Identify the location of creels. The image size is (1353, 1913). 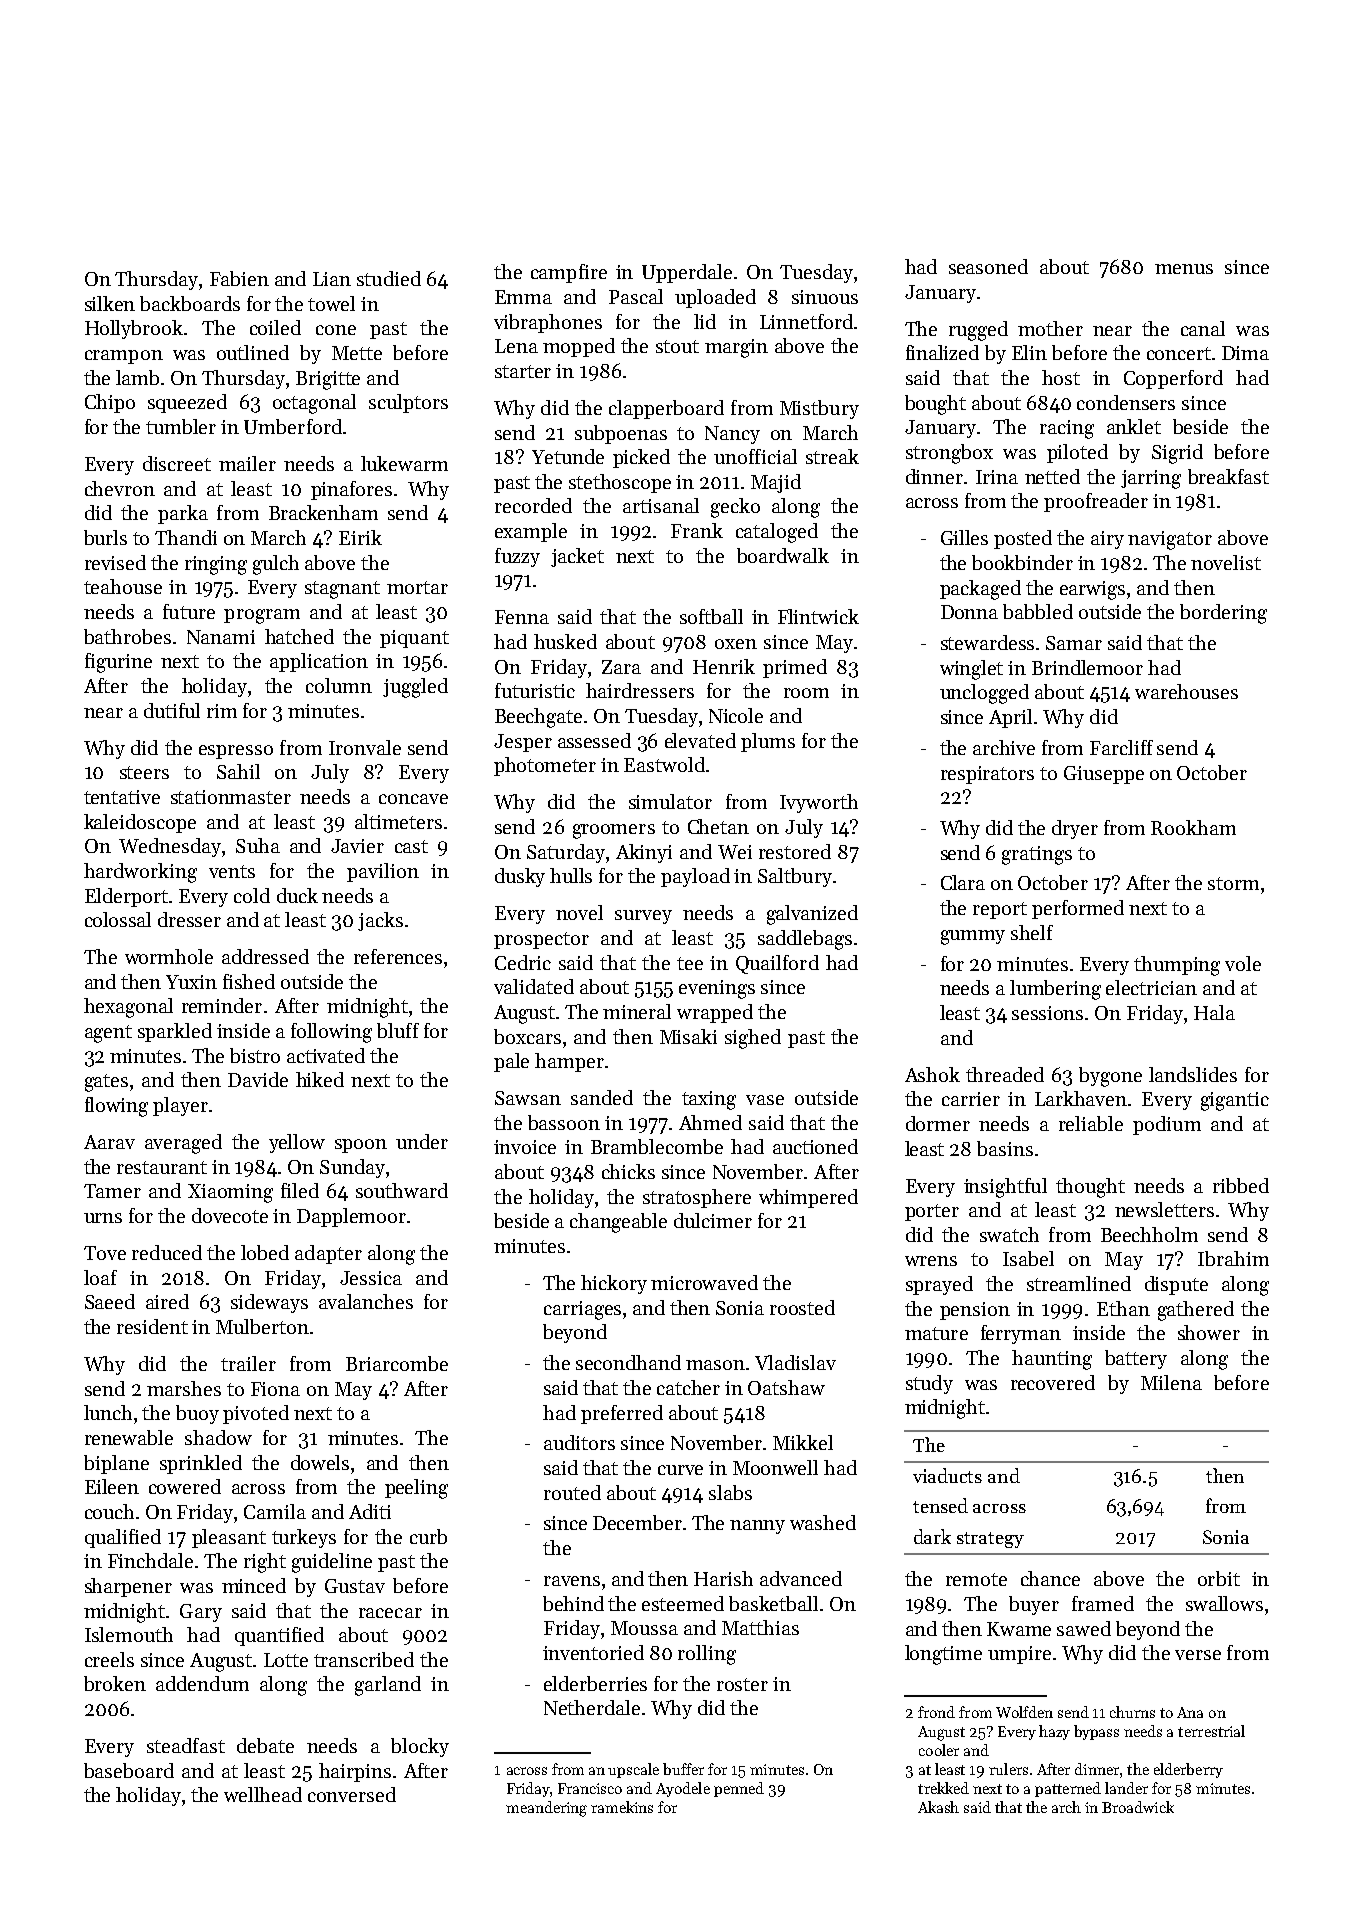
(109, 1659).
